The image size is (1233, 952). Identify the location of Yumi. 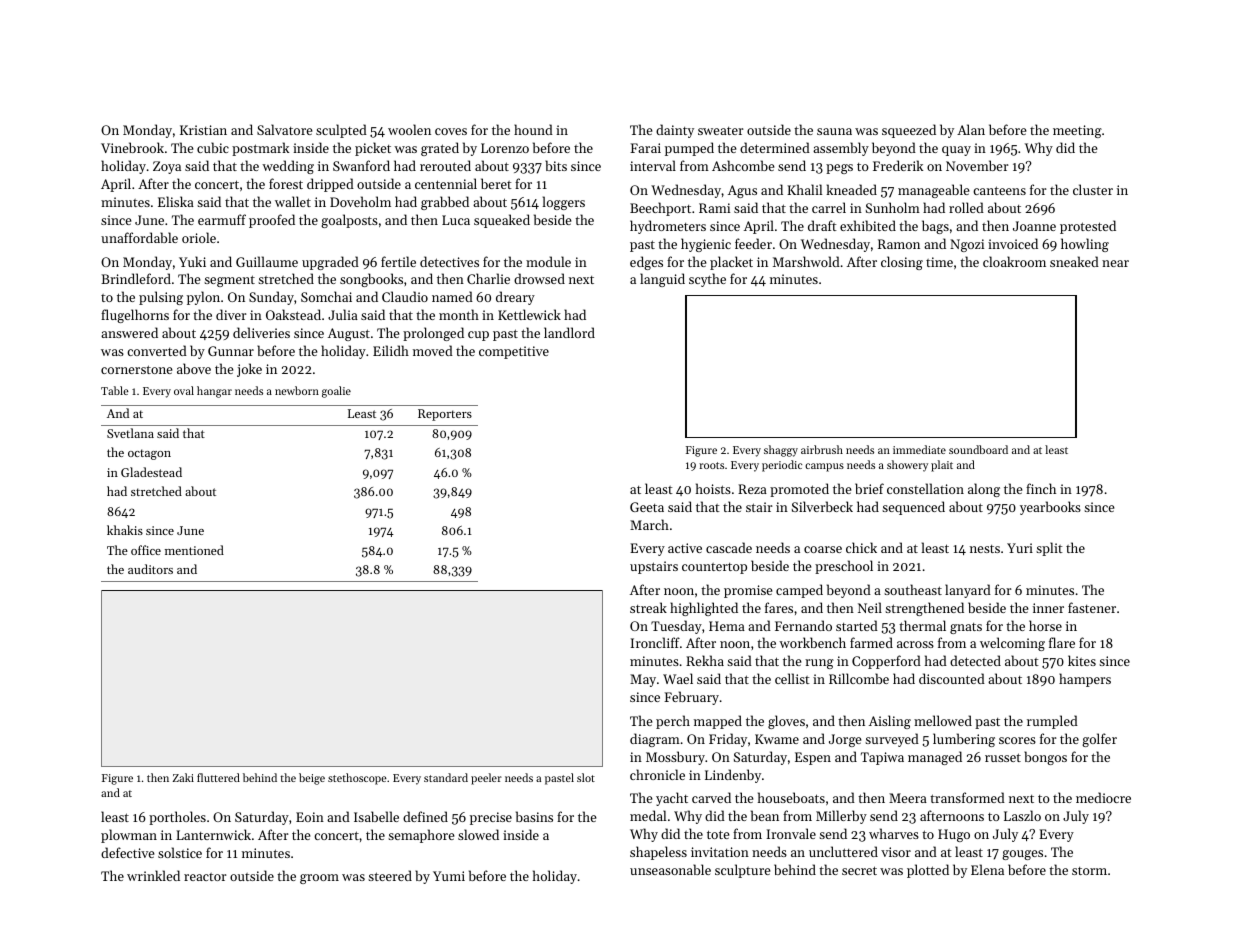
(449, 876).
